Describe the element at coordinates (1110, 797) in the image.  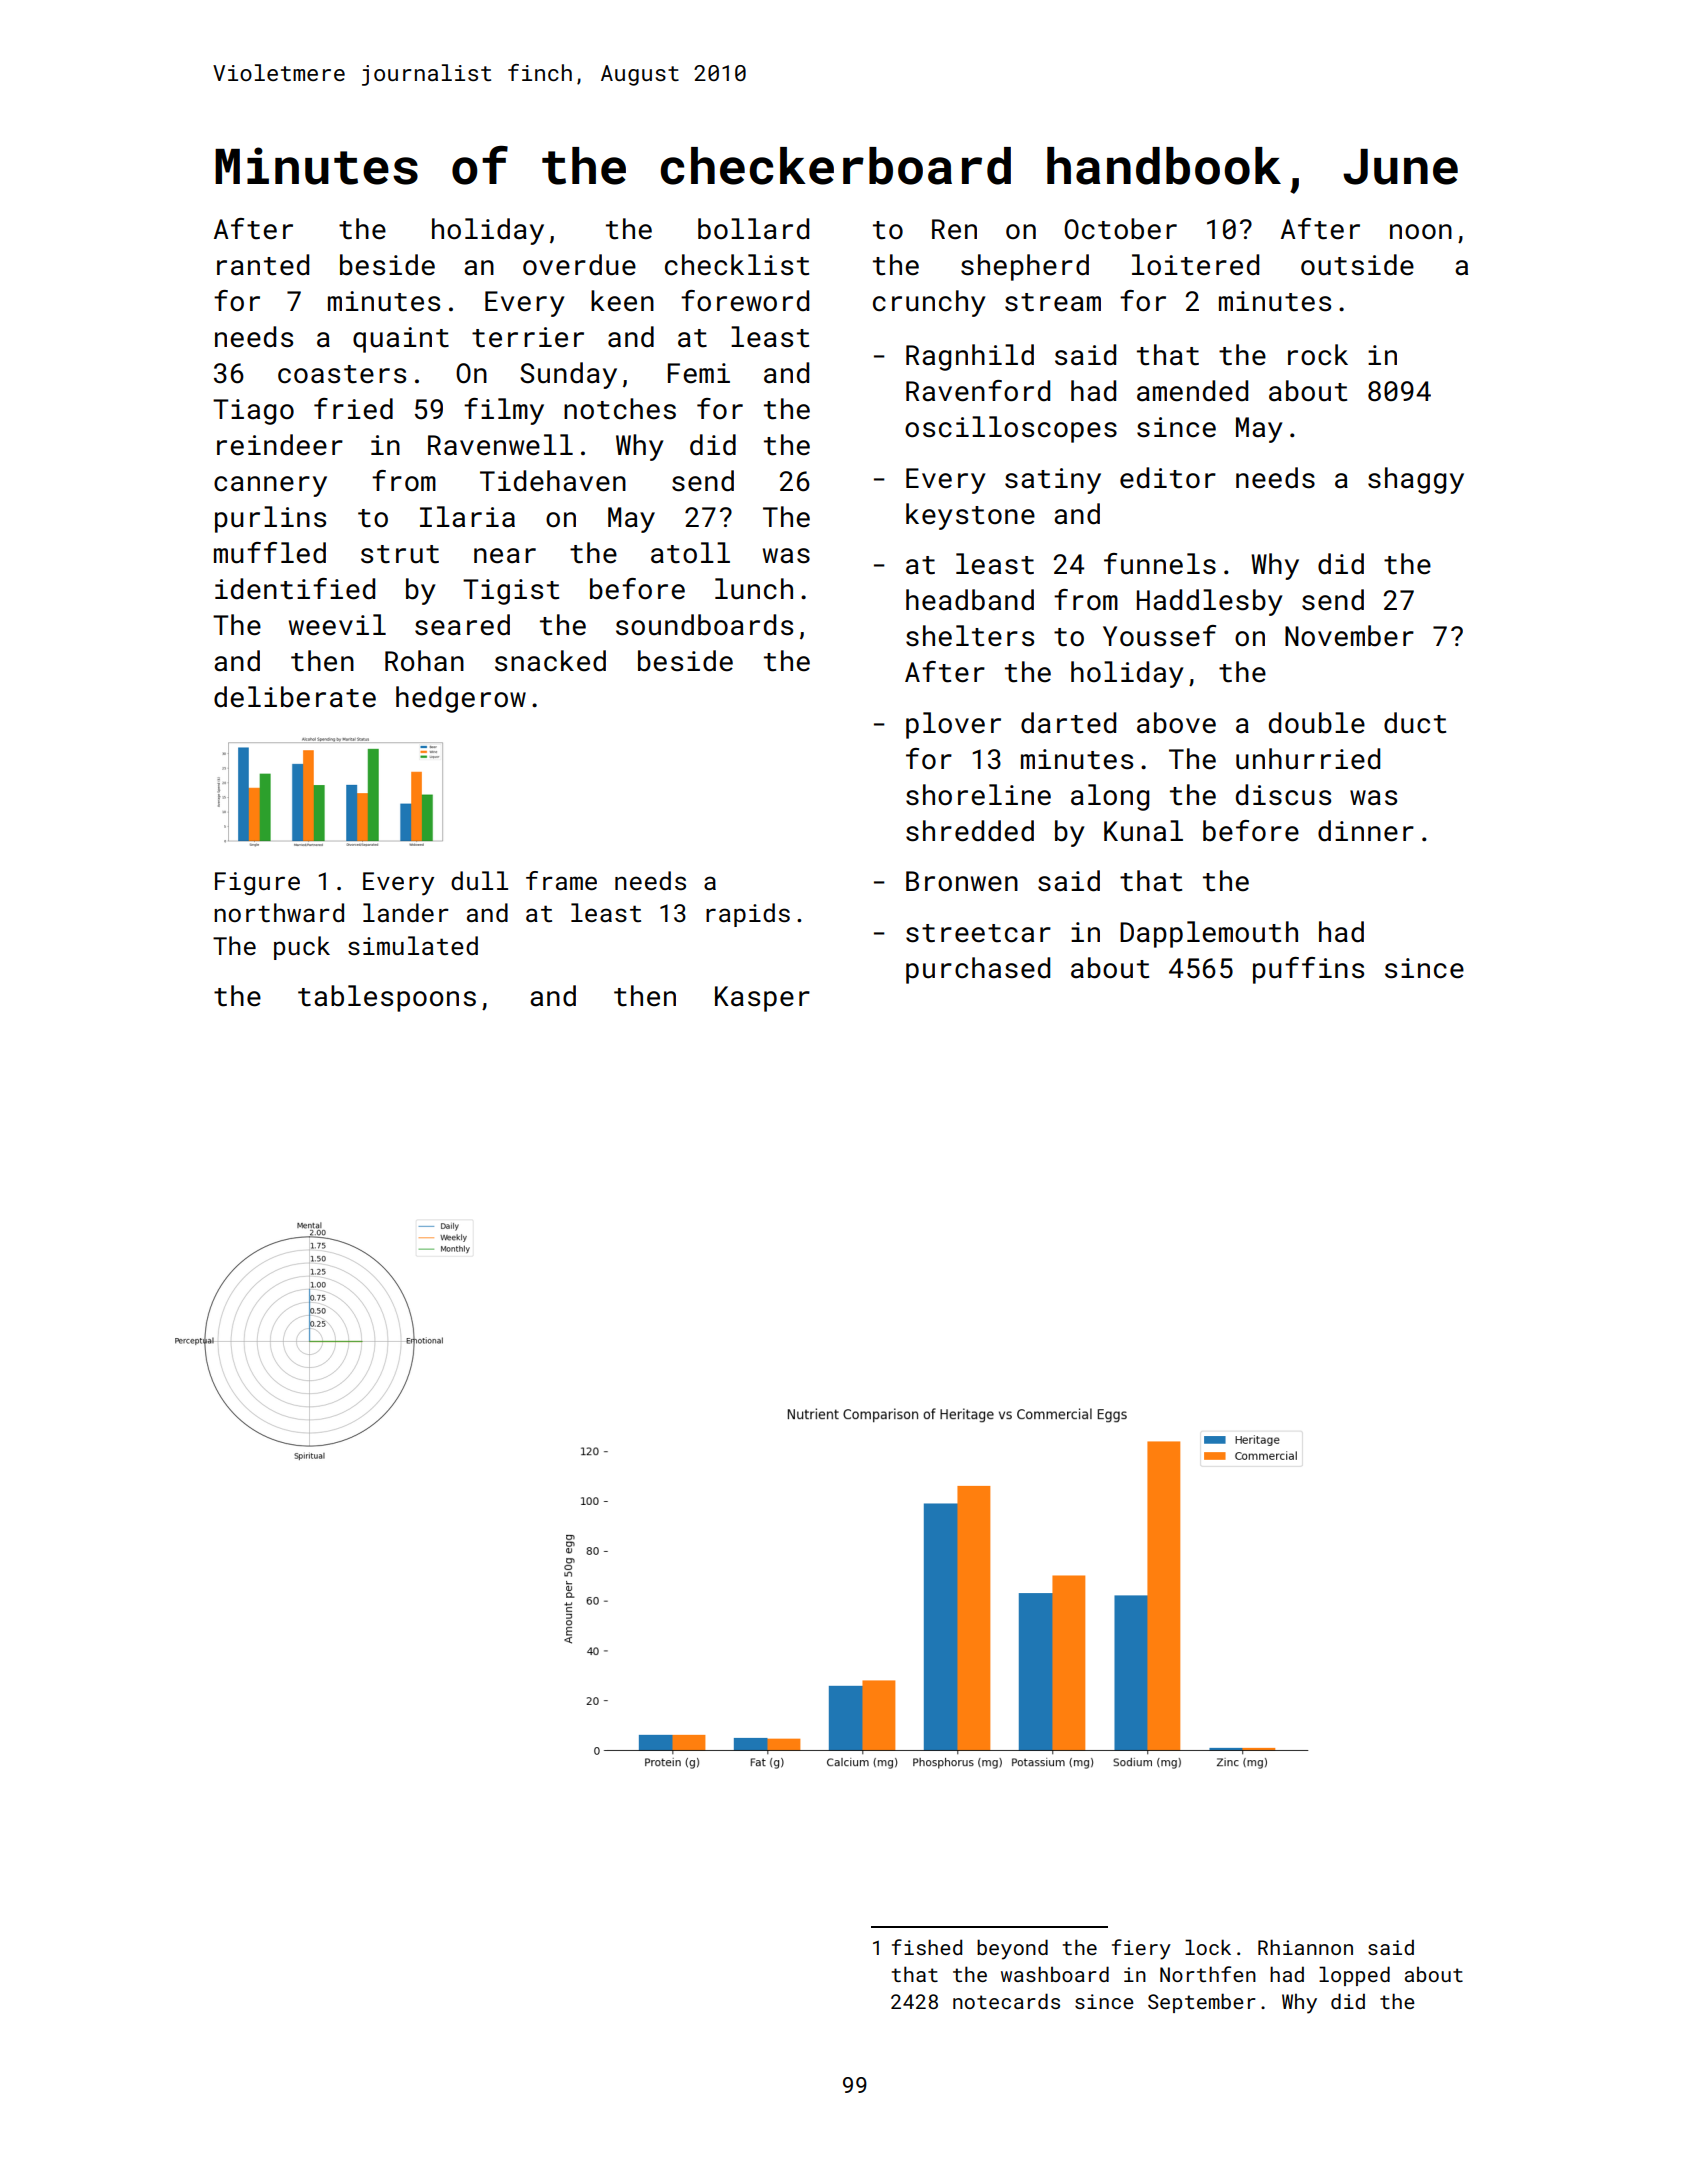
I see `along` at that location.
